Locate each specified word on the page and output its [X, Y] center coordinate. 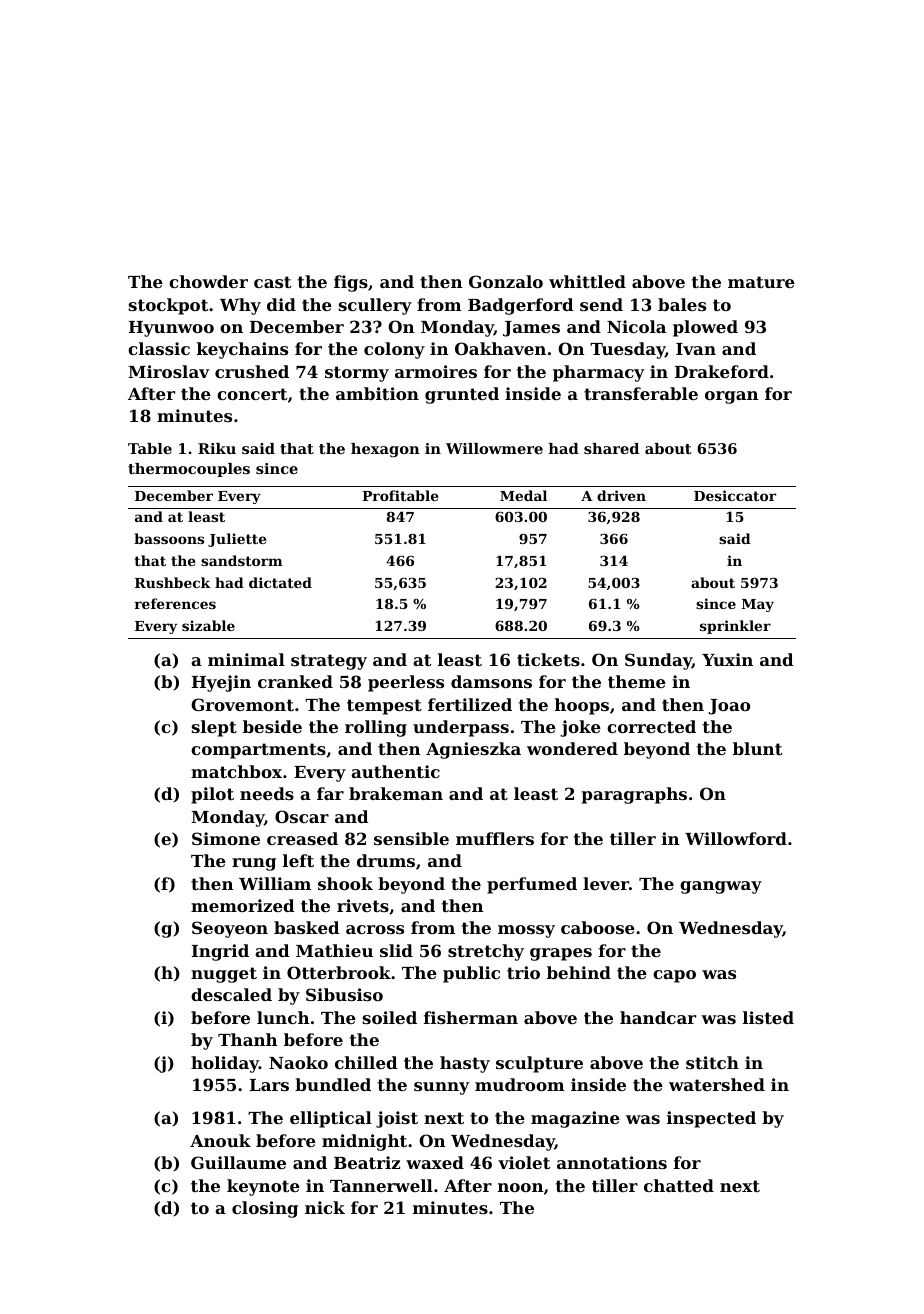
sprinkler [735, 627]
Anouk [220, 1140]
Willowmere [494, 448]
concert [252, 394]
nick [325, 1207]
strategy [329, 662]
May [758, 605]
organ [731, 397]
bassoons [169, 538]
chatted [679, 1185]
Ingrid [220, 952]
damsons [491, 681]
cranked [295, 681]
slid [396, 950]
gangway [721, 887]
